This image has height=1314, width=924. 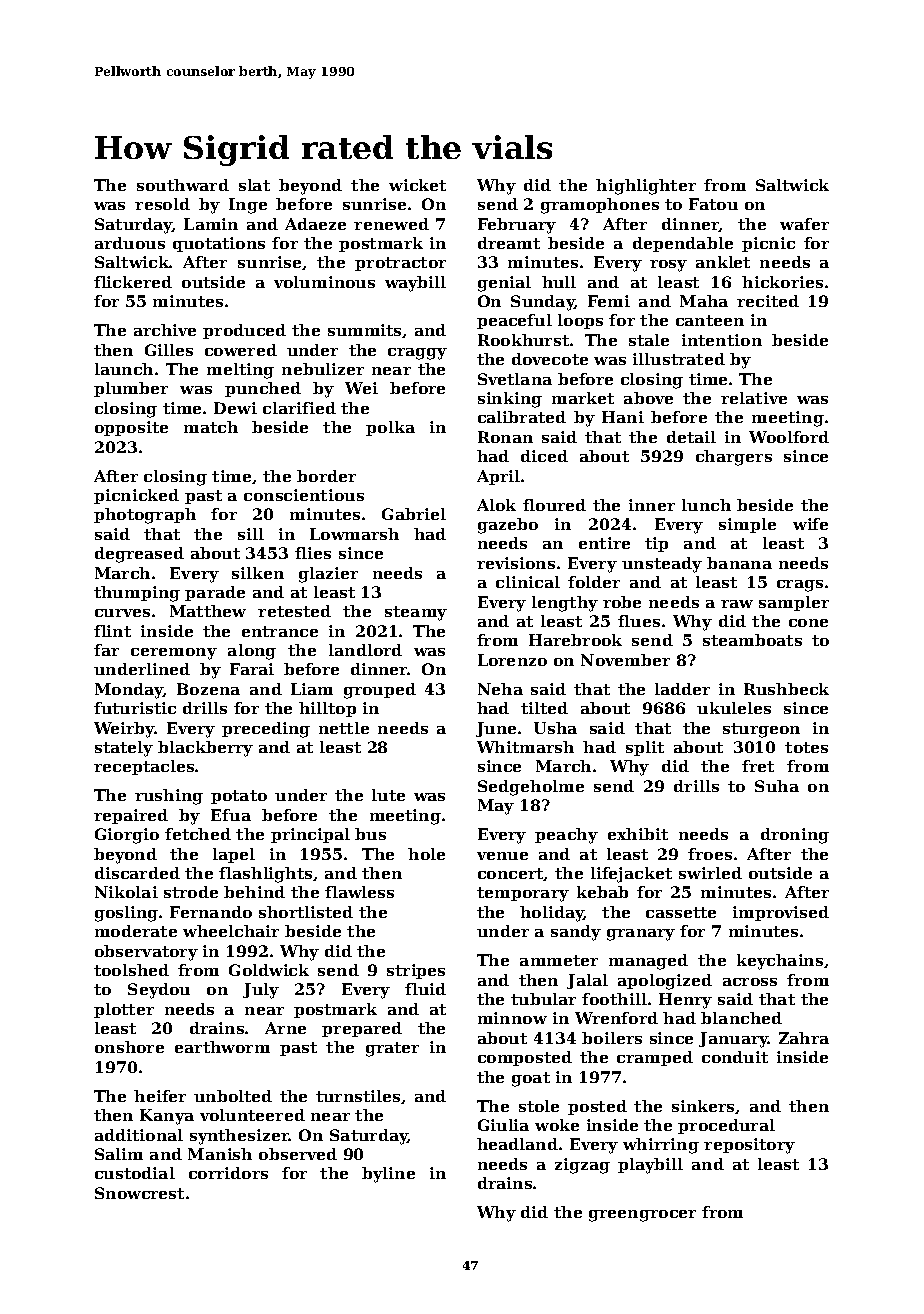 What do you see at coordinates (324, 282) in the image?
I see `voluminous` at bounding box center [324, 282].
